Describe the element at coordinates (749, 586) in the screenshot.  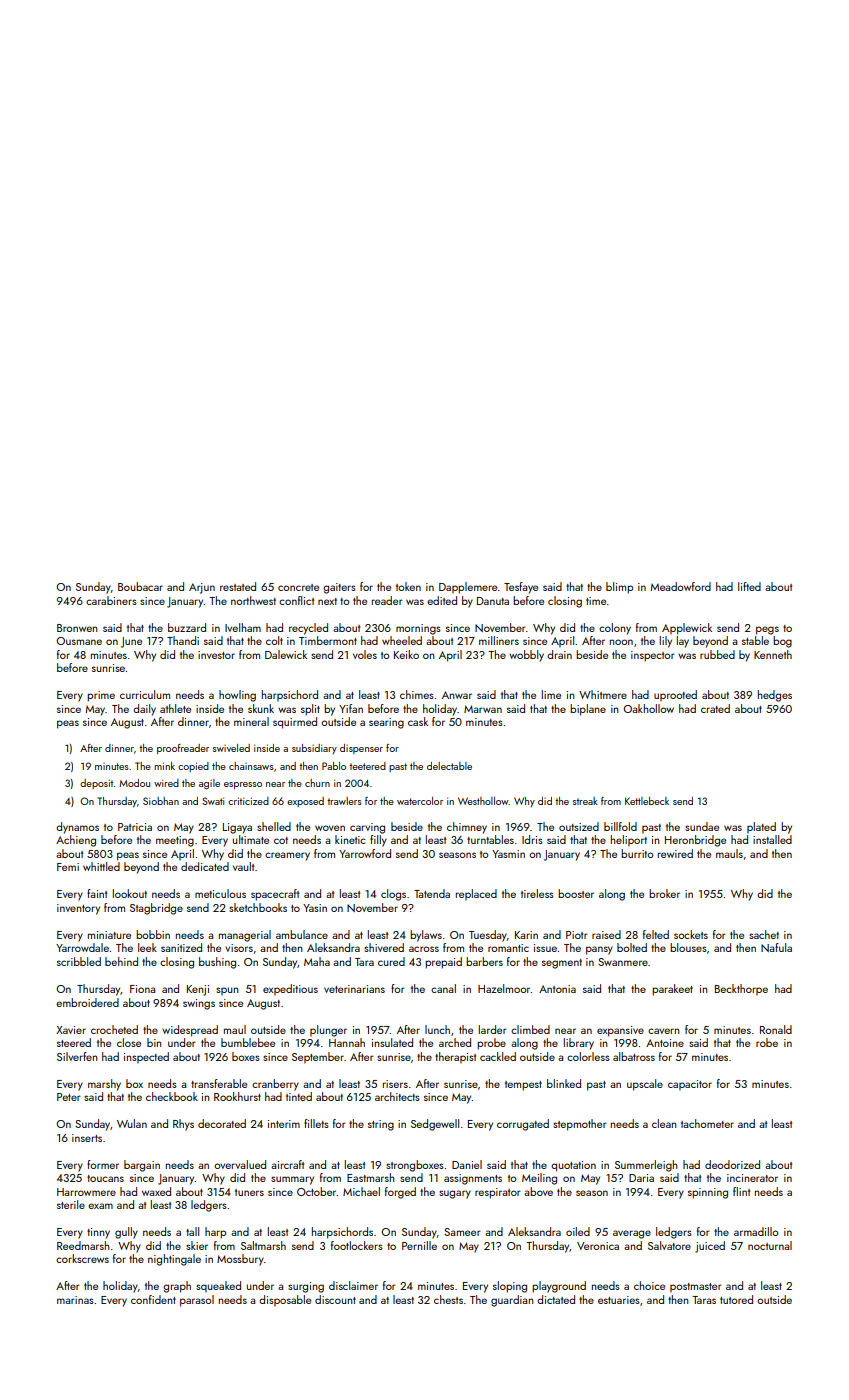
I see `lifted` at that location.
